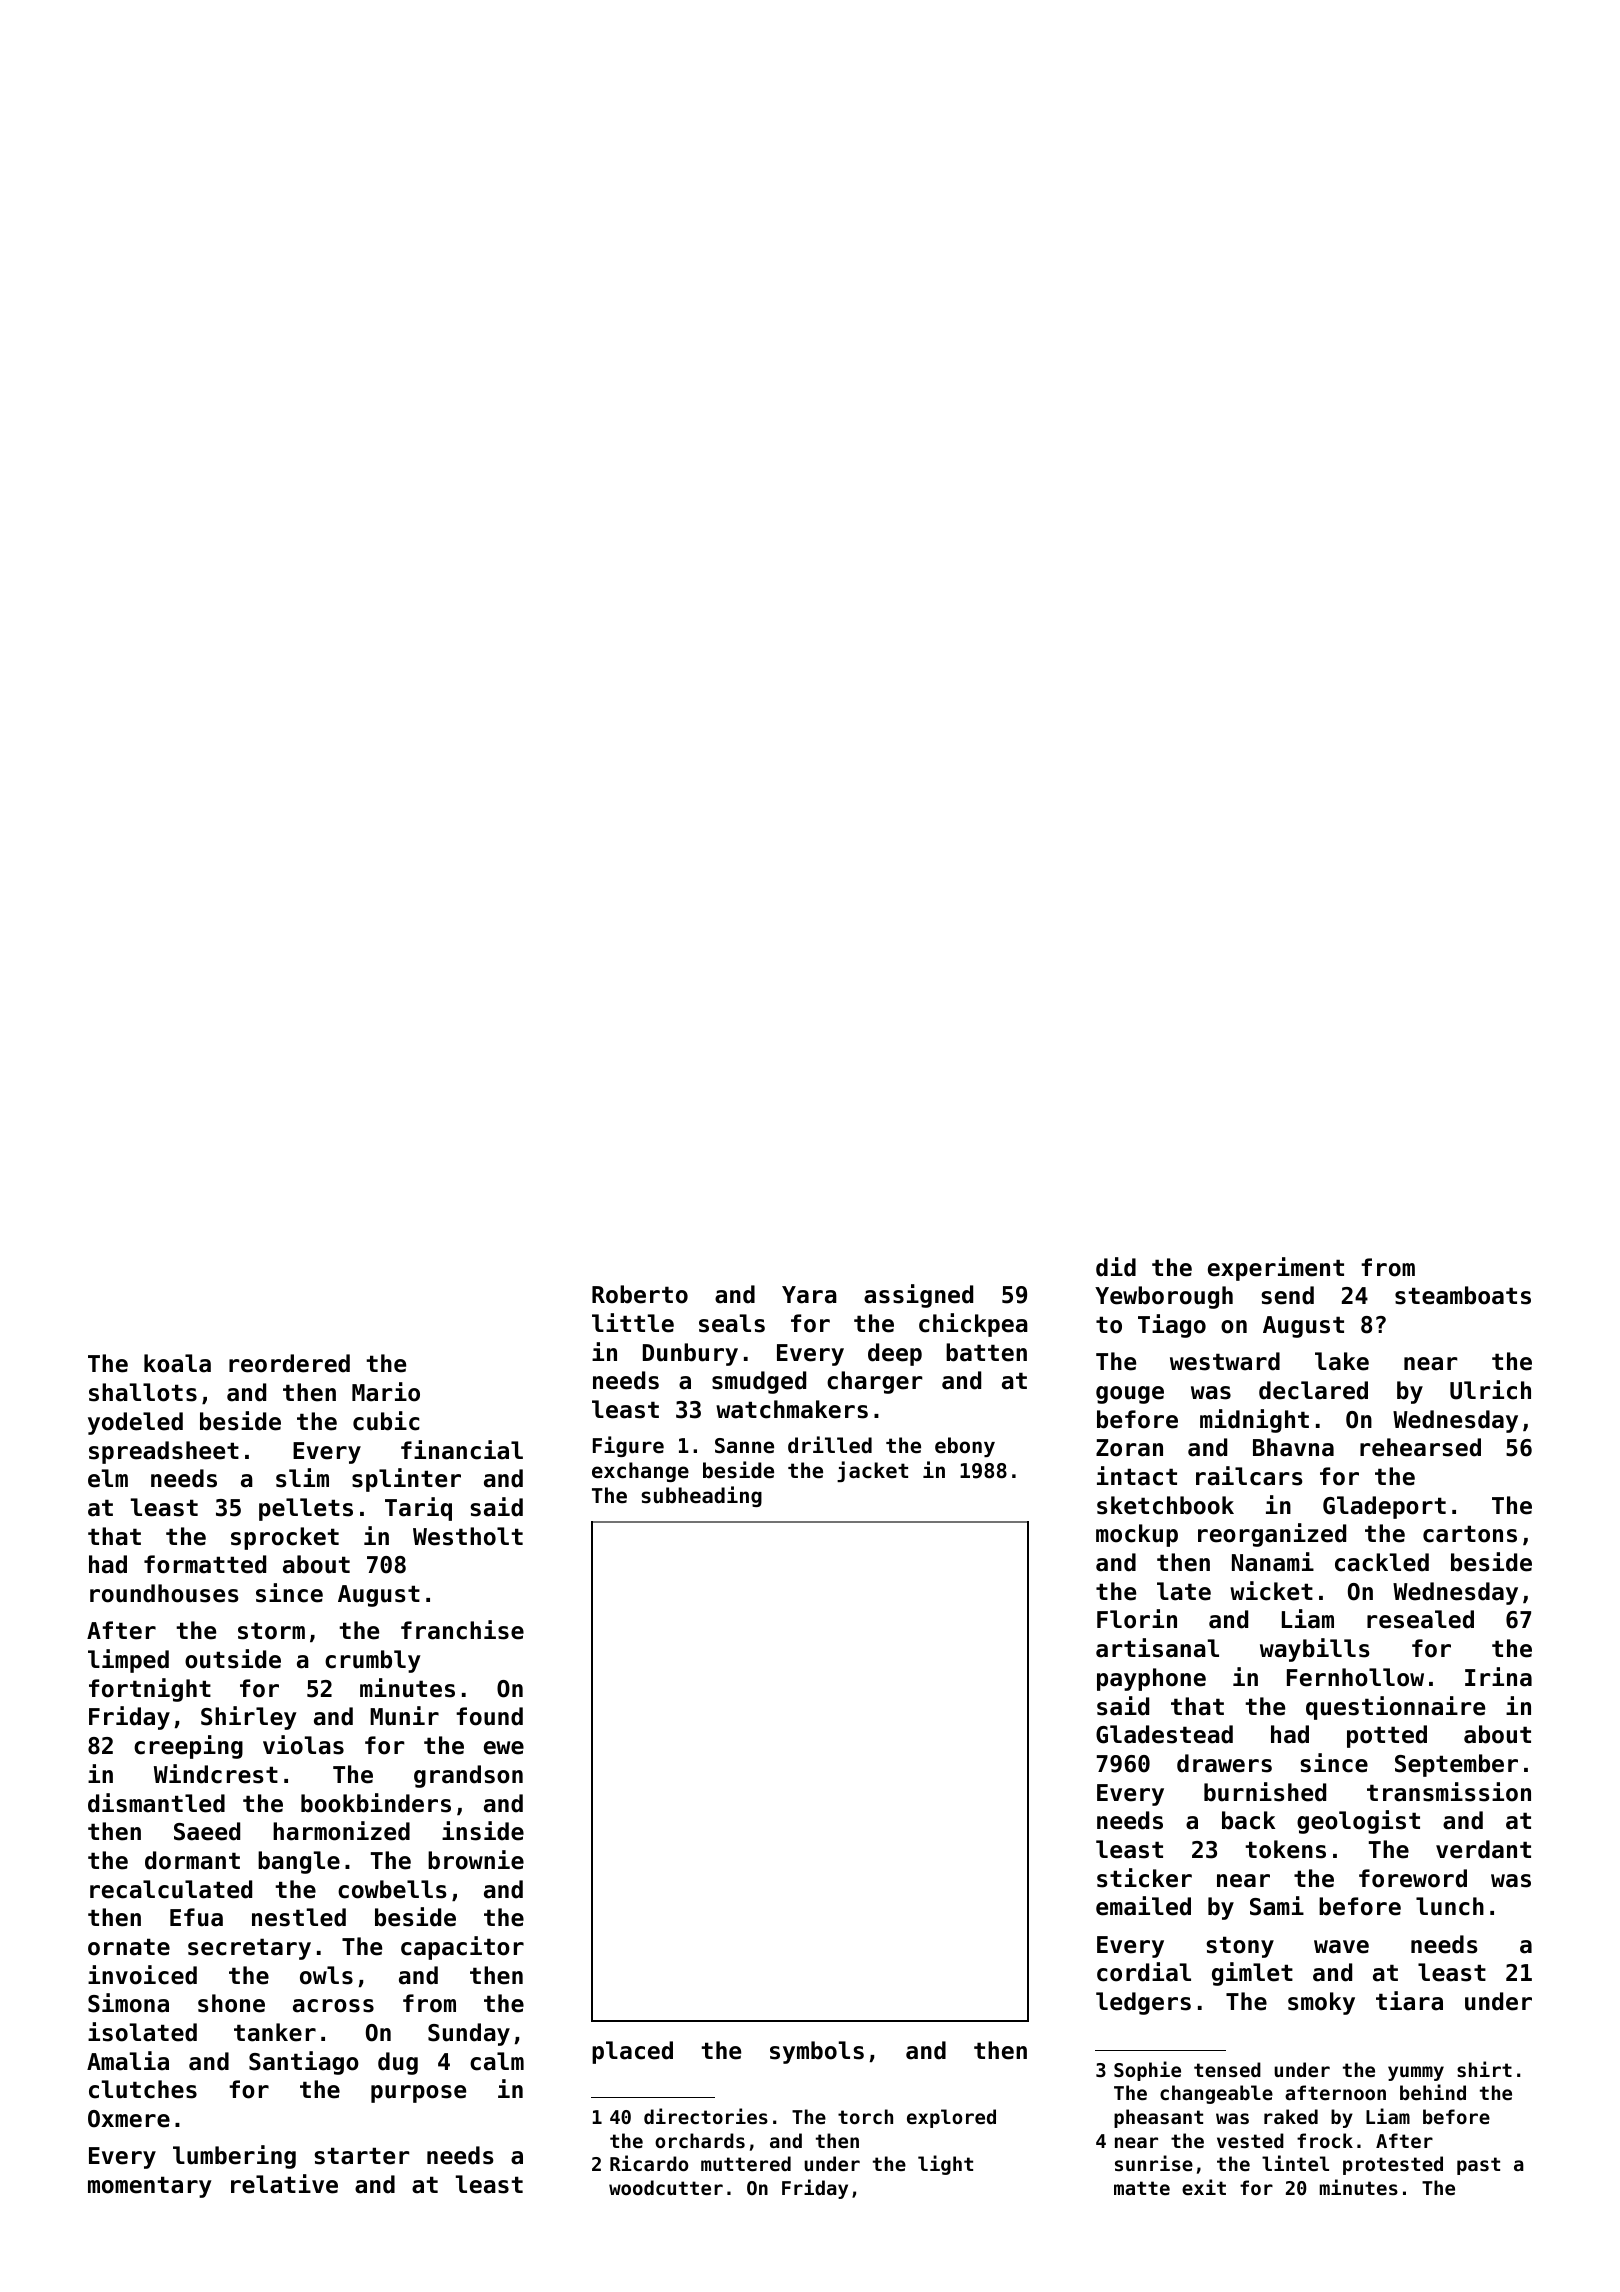  I want to click on symbols, so click(817, 2052).
